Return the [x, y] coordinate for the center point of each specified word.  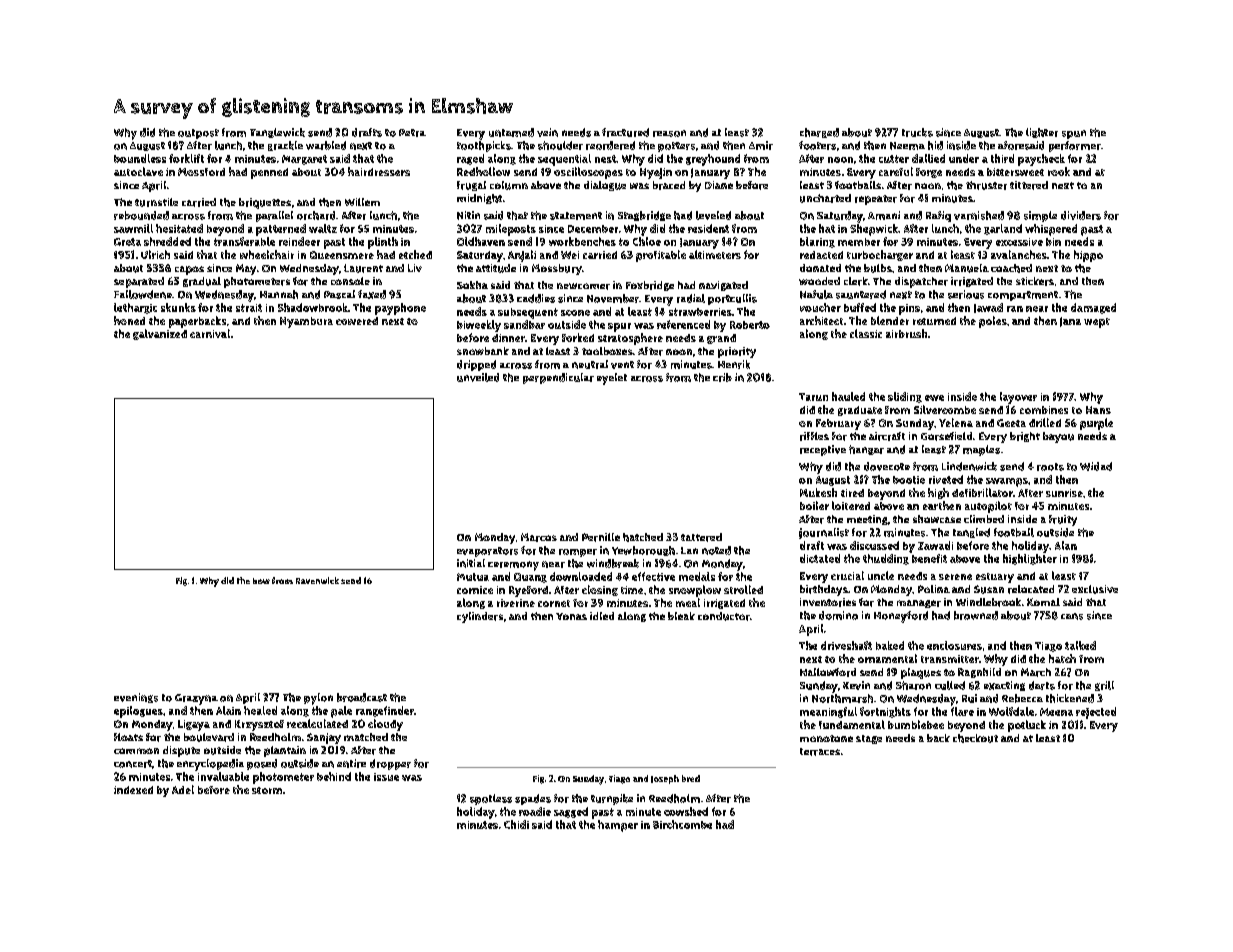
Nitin [468, 215]
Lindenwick [969, 466]
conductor [724, 616]
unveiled [478, 377]
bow [261, 581]
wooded [819, 281]
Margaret [304, 160]
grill [1104, 686]
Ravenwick [317, 580]
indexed [133, 790]
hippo [1088, 256]
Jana [1070, 322]
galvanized [160, 334]
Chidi [516, 824]
